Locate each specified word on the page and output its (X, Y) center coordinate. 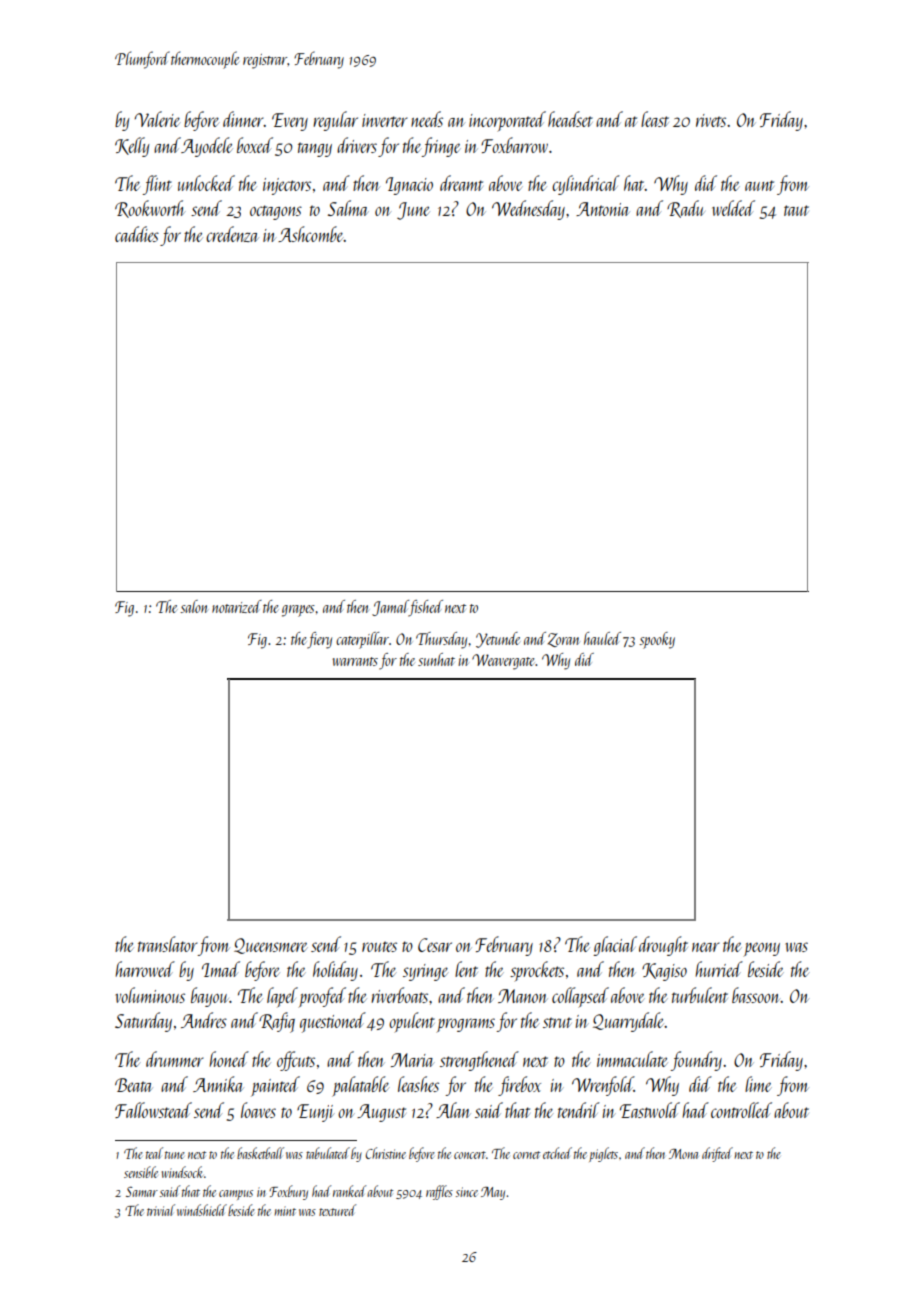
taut (796, 210)
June (413, 211)
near (706, 947)
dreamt (461, 183)
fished (426, 608)
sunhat (436, 659)
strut (557, 1022)
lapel (282, 997)
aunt (759, 185)
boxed (255, 145)
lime (758, 1084)
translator (168, 944)
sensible (141, 1172)
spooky (657, 640)
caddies (137, 234)
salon (194, 606)
